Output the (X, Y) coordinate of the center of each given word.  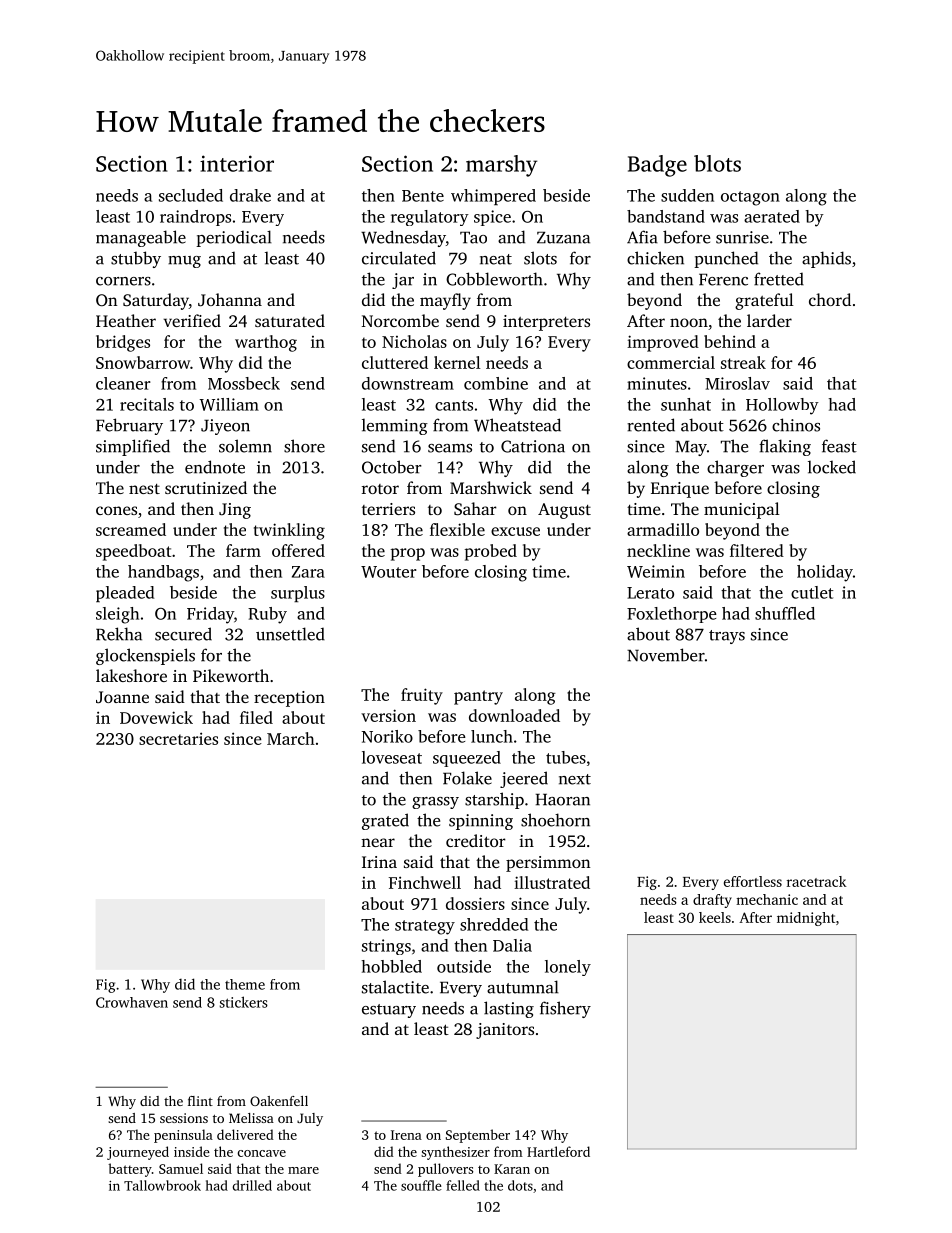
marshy (501, 166)
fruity (422, 696)
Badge (657, 166)
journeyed (138, 1153)
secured (183, 634)
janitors (505, 1031)
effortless (753, 881)
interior (237, 163)
